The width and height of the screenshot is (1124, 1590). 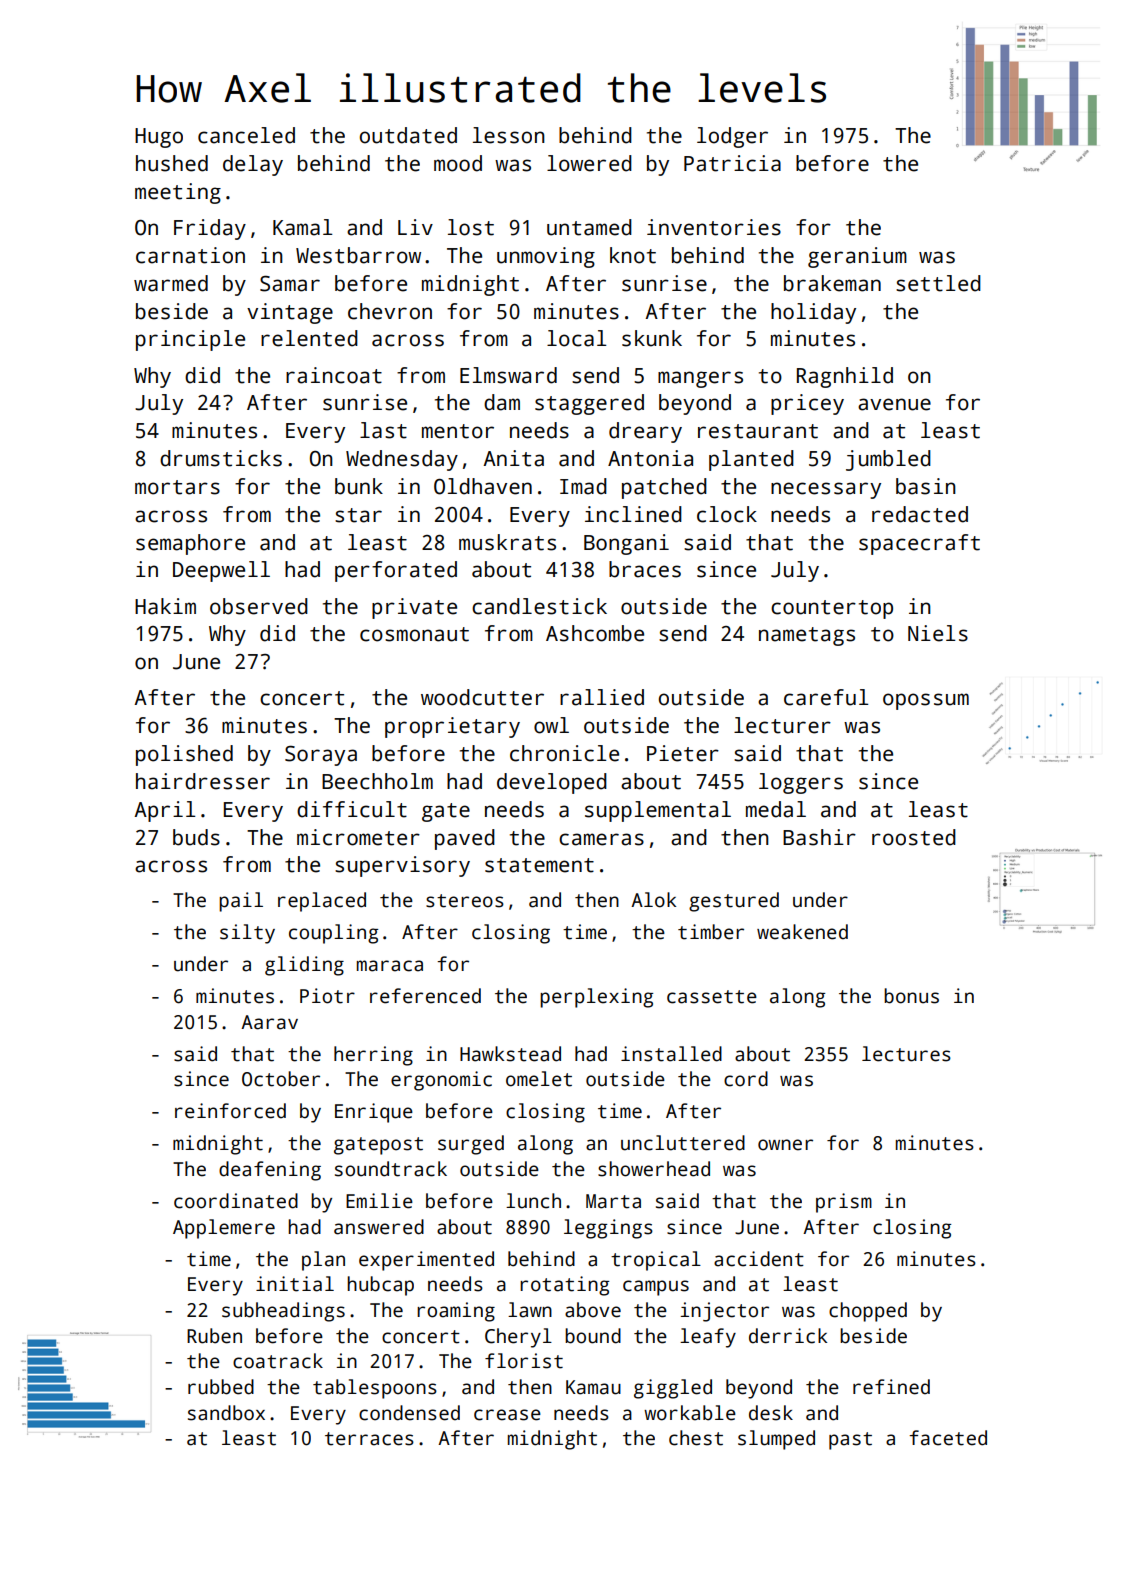 I want to click on carnation, so click(x=190, y=255).
